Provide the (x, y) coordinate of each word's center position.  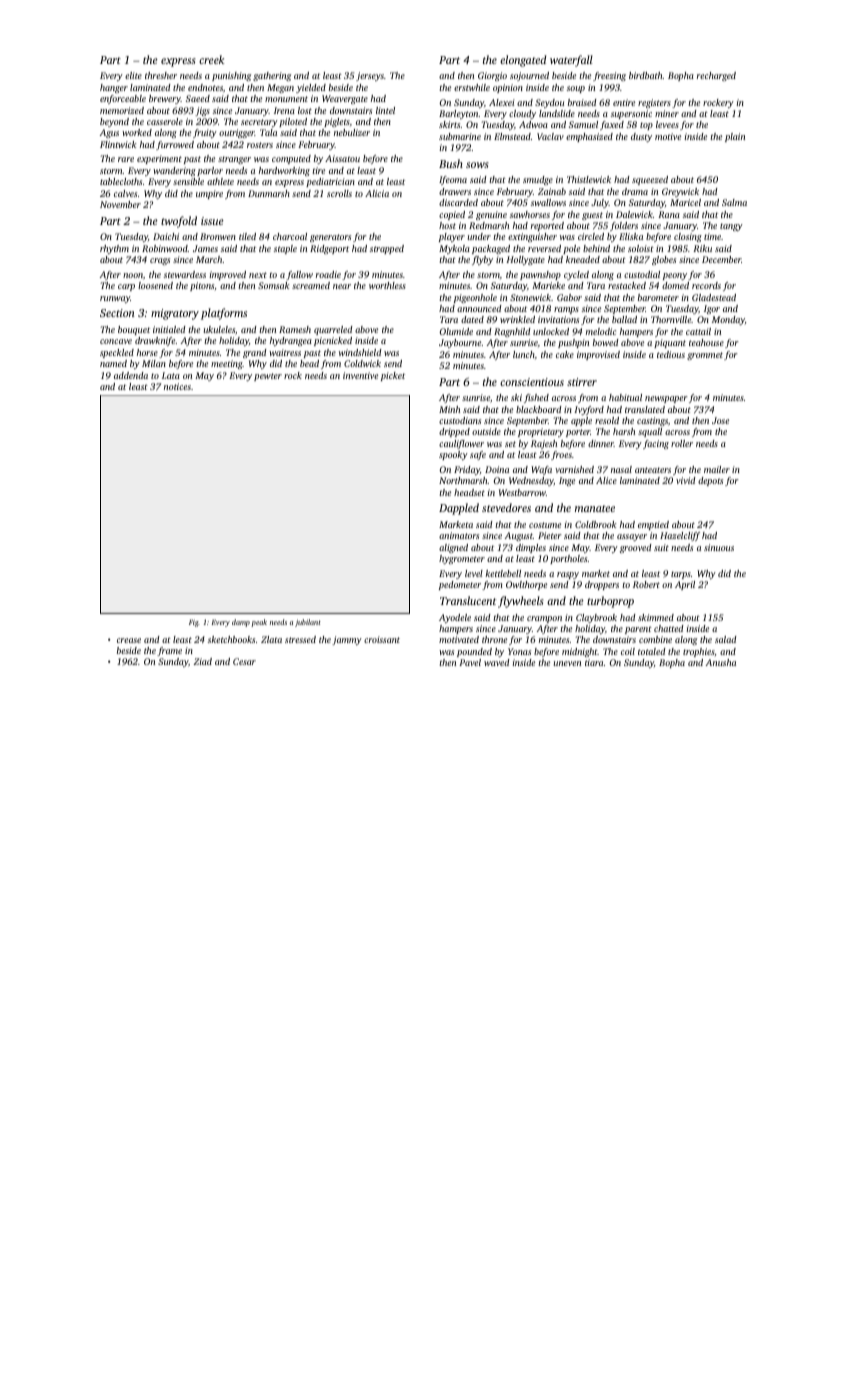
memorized (122, 110)
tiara (594, 662)
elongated (523, 61)
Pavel (470, 662)
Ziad (202, 661)
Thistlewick (589, 179)
